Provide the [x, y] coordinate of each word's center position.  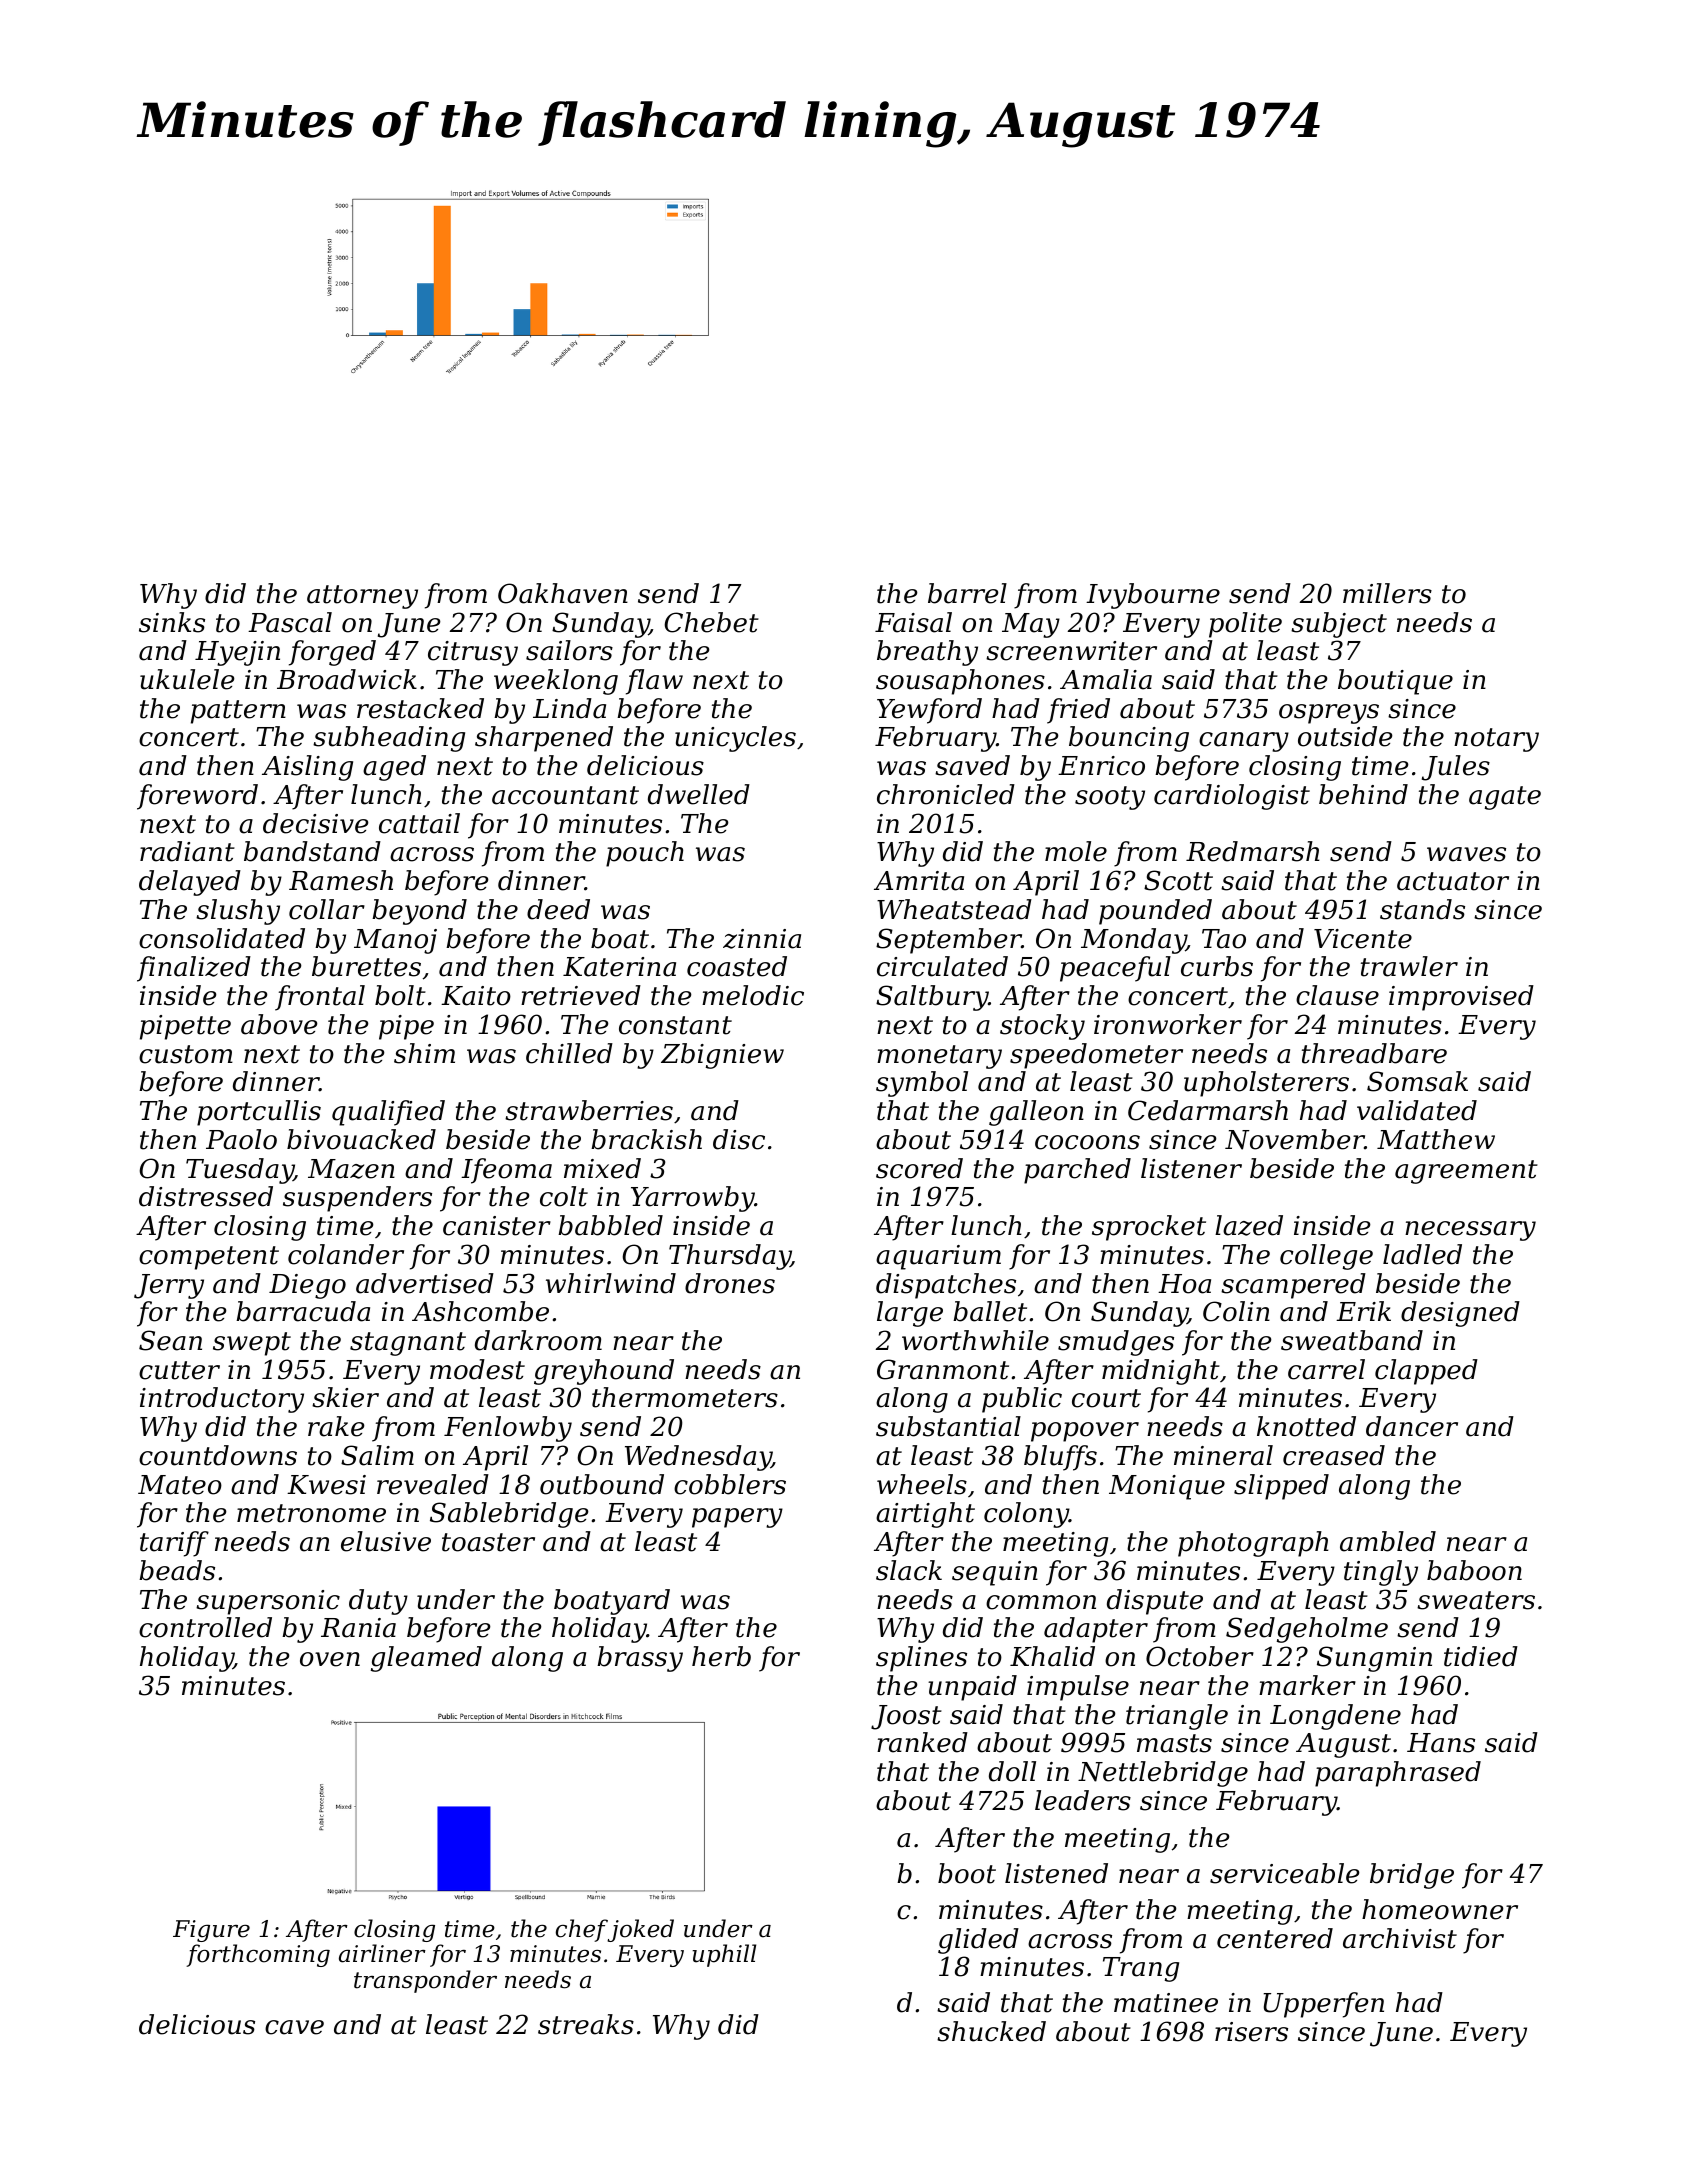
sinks [172, 622]
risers [1251, 2032]
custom [186, 1054]
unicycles [735, 739]
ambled [1388, 1541]
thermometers [685, 1397]
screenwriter [1071, 651]
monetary [939, 1057]
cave [294, 2027]
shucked [991, 2031]
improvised [1461, 998]
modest [477, 1369]
